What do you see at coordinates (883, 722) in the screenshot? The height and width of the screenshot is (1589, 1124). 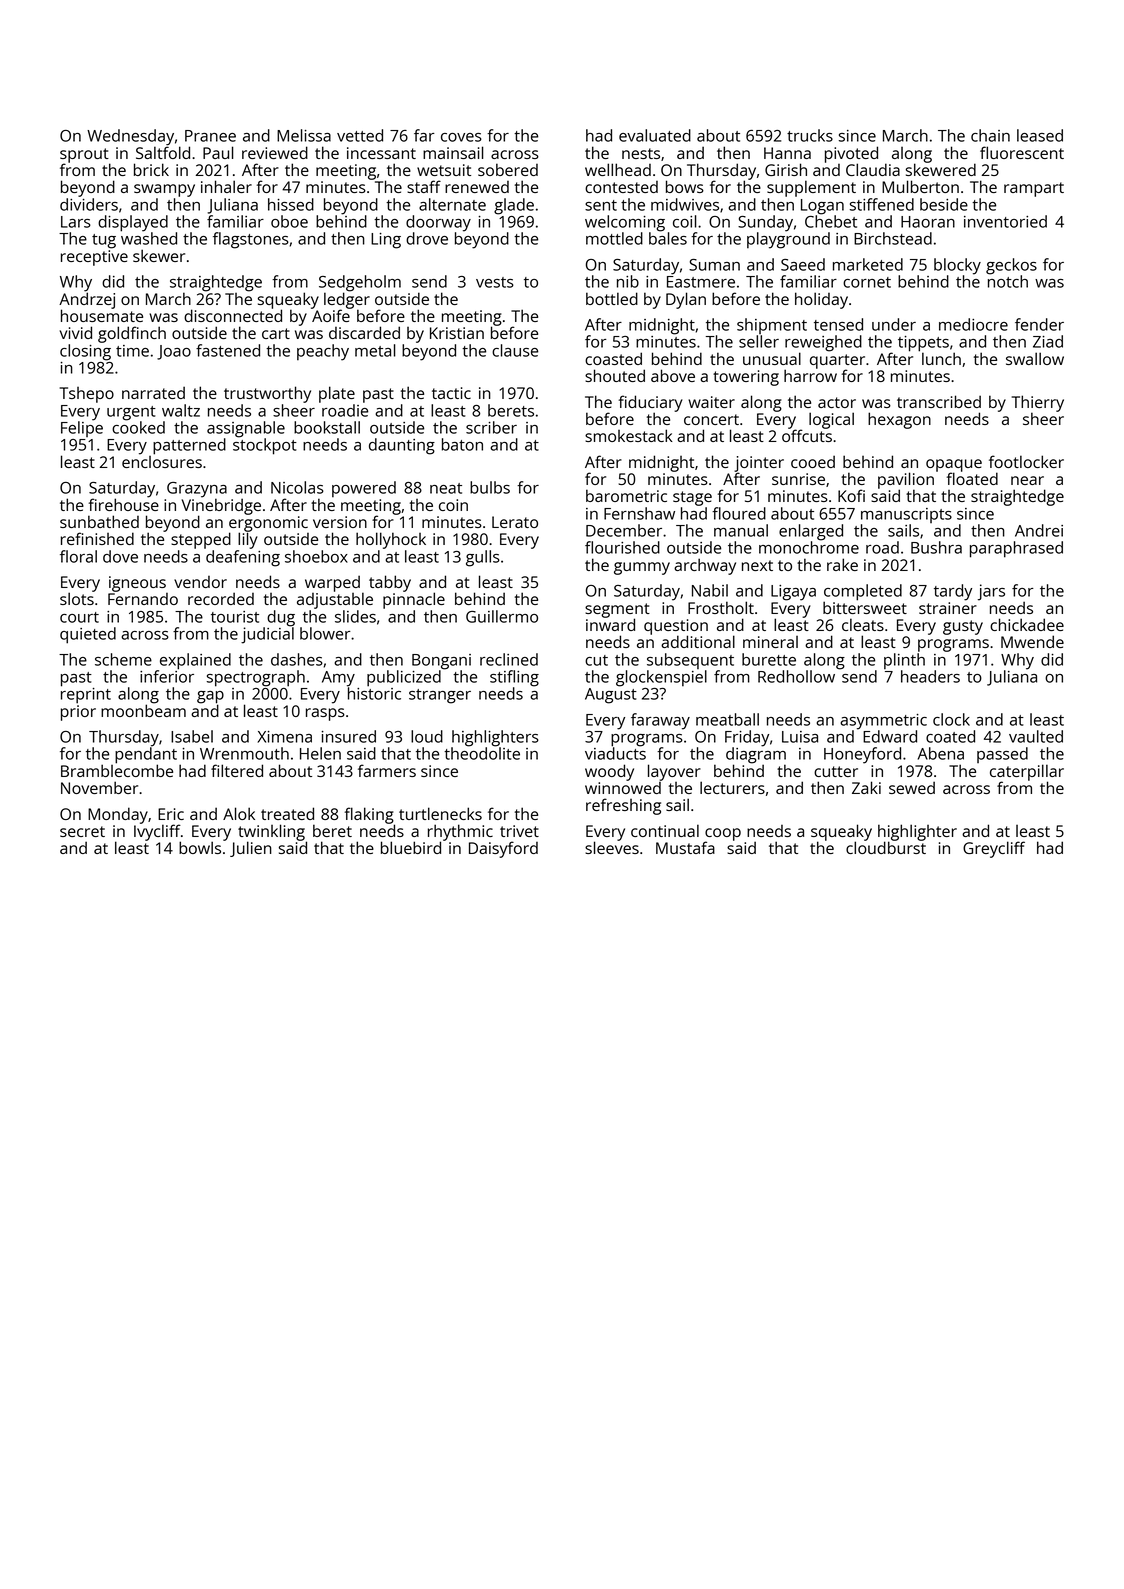 I see `asymmetric` at bounding box center [883, 722].
